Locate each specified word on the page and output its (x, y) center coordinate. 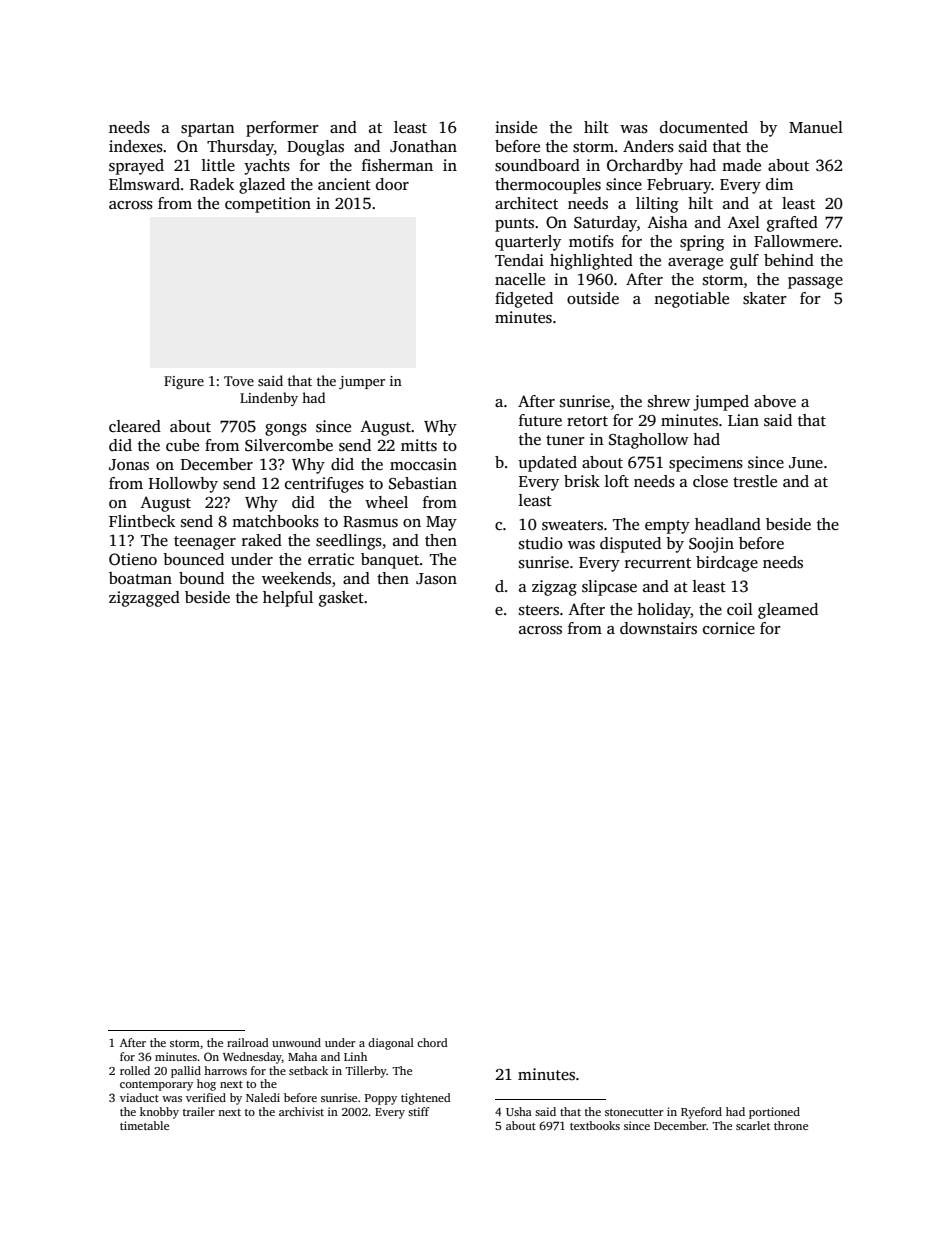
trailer (199, 1111)
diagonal (391, 1044)
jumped (721, 403)
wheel (386, 502)
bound (201, 578)
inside (516, 127)
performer (282, 129)
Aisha (667, 222)
